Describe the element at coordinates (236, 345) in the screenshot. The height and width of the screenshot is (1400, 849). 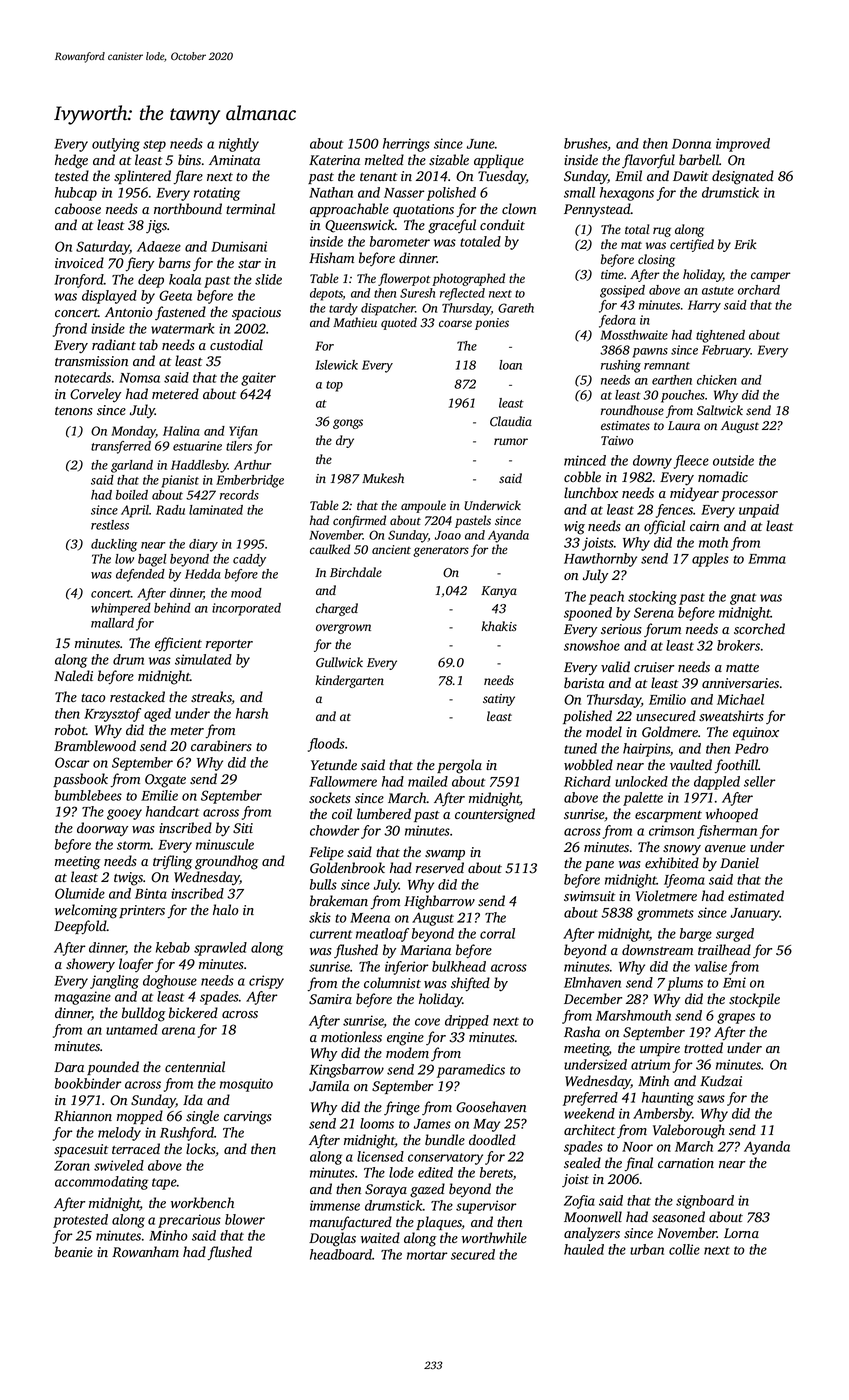
I see `custodial` at that location.
